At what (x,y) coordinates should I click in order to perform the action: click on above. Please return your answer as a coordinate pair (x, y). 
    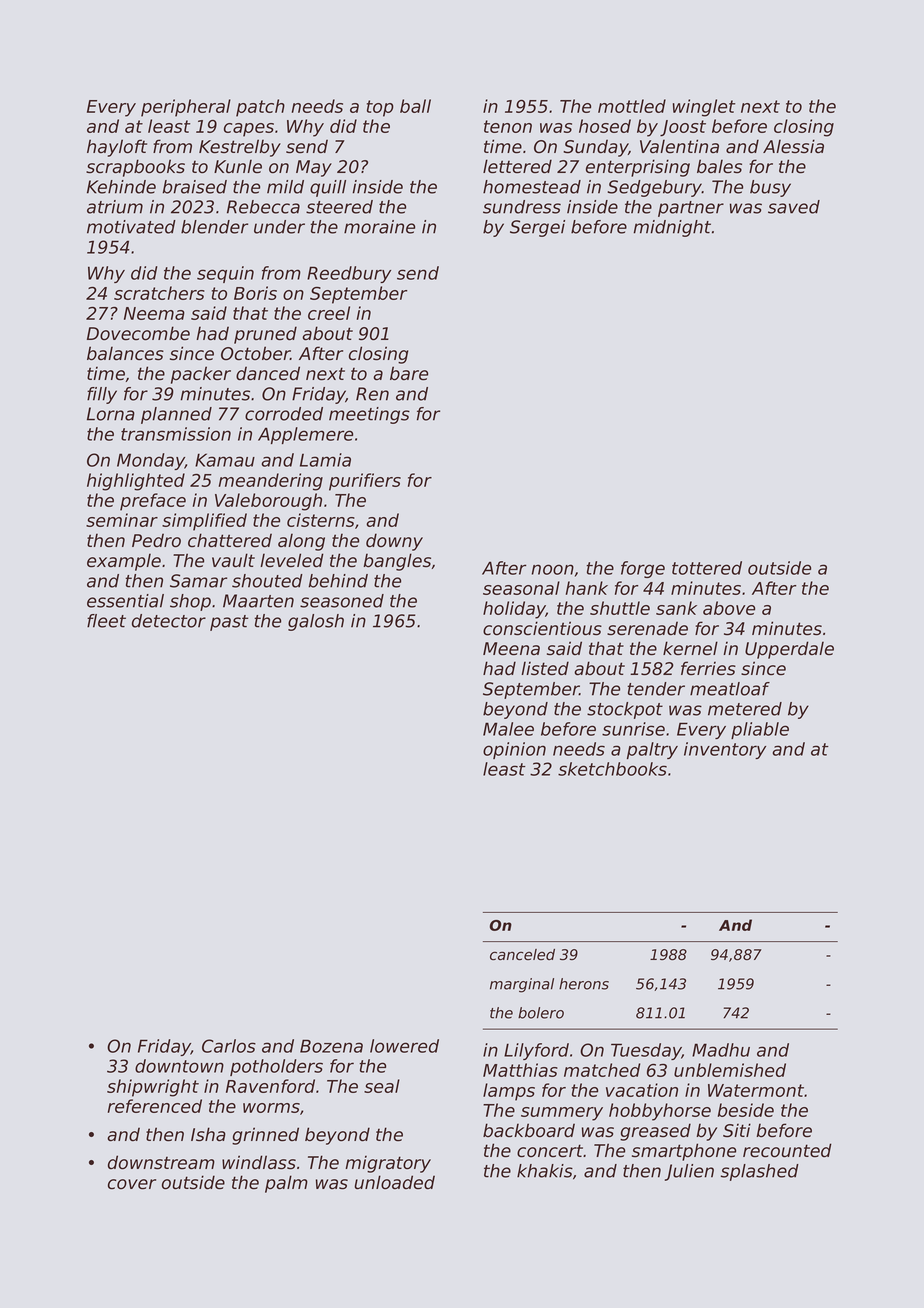
    Looking at the image, I should click on (729, 608).
